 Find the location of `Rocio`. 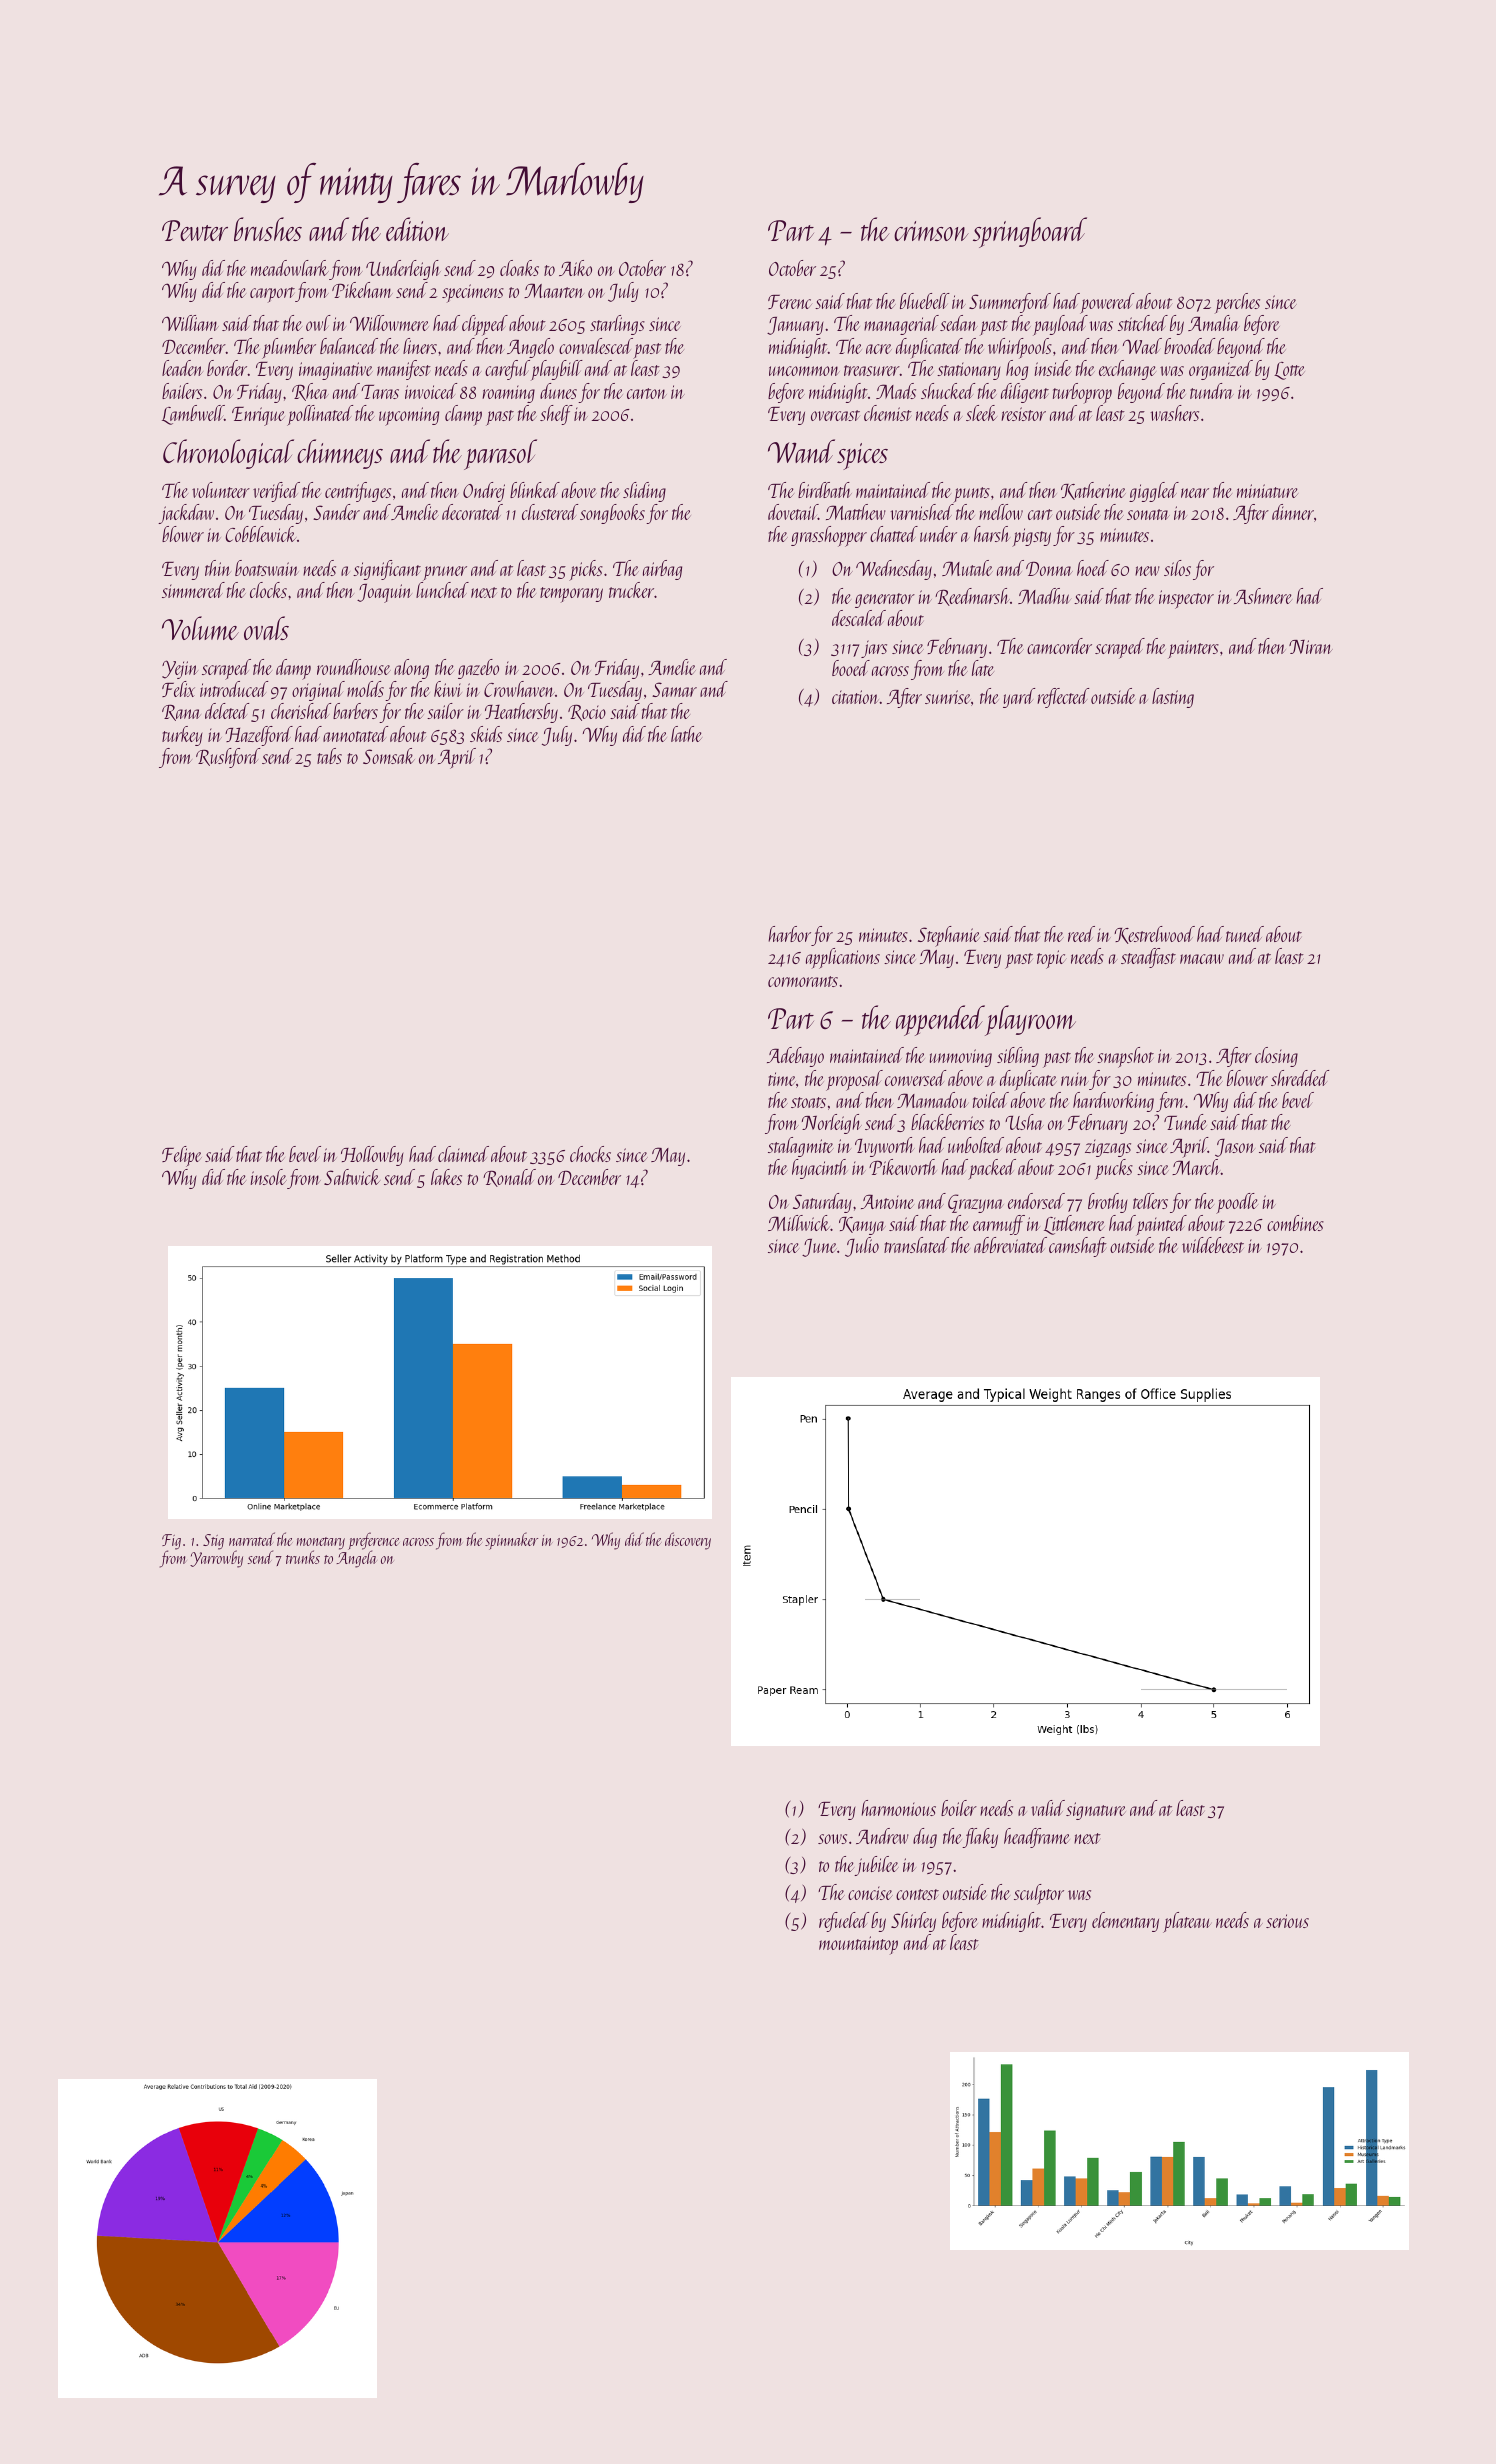

Rocio is located at coordinates (587, 712).
